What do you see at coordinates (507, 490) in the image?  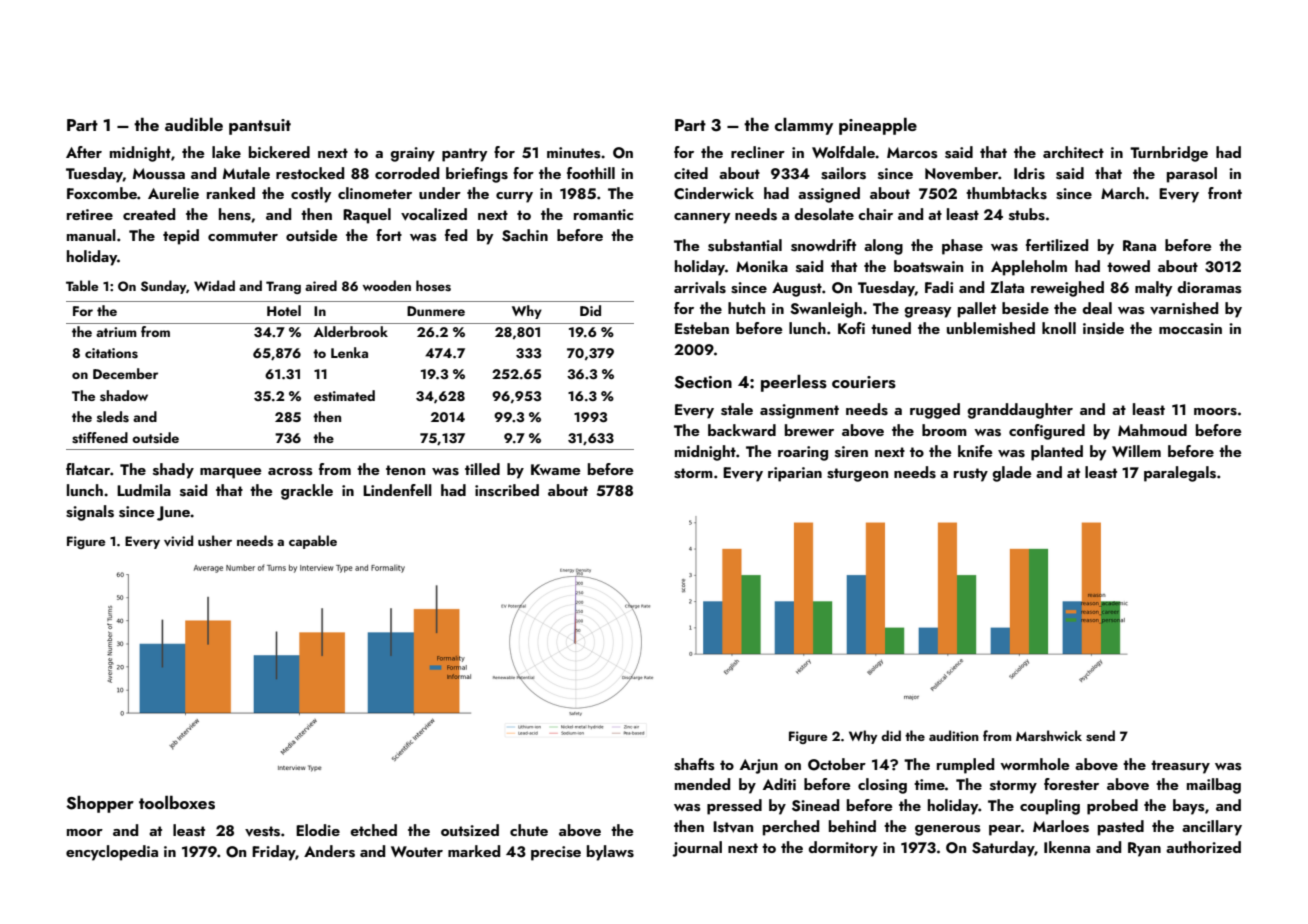 I see `inscribed` at bounding box center [507, 490].
